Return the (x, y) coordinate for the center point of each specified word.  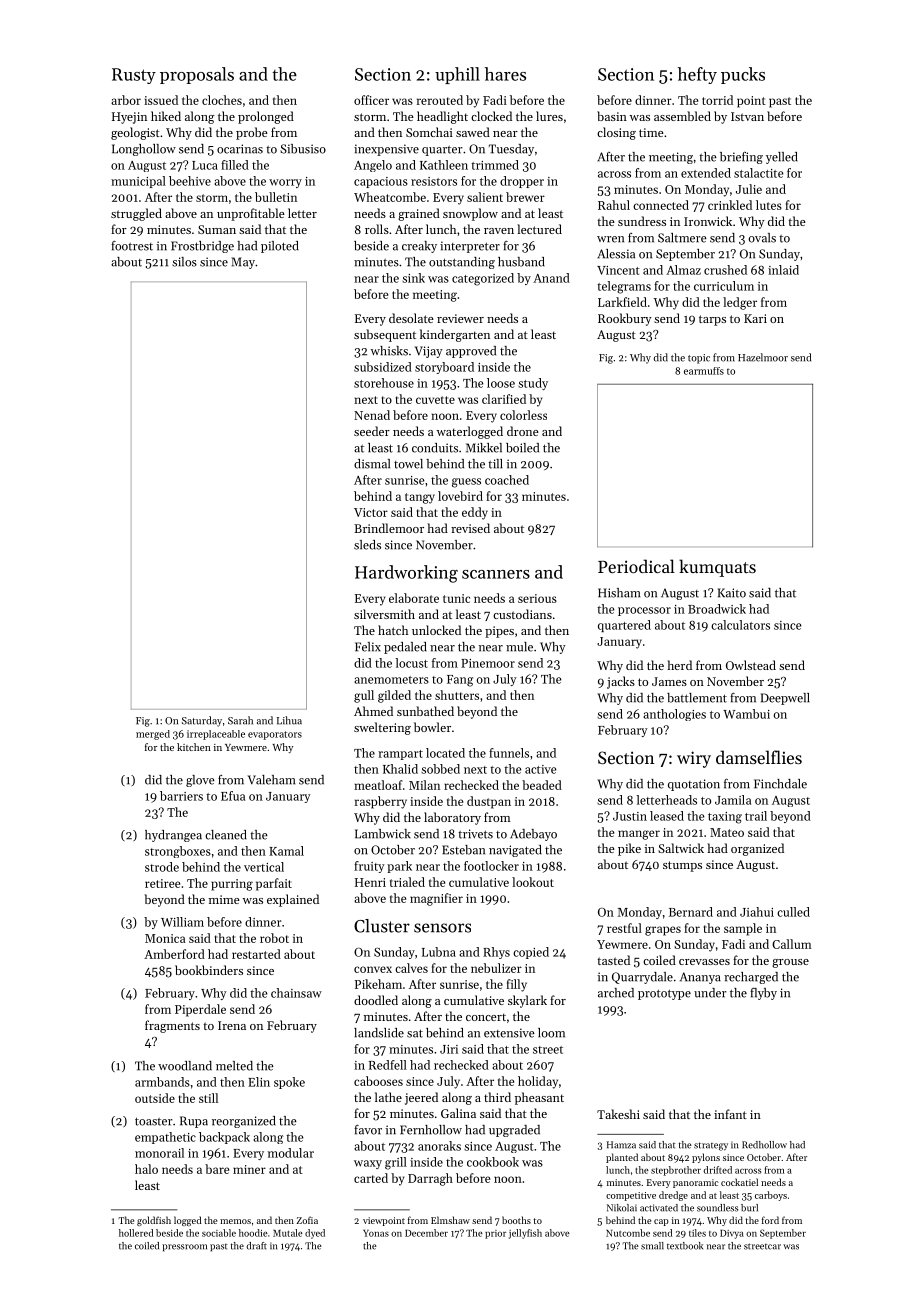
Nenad (372, 415)
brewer (525, 197)
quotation (694, 785)
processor (644, 611)
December (426, 1233)
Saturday (202, 721)
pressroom (184, 1248)
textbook (685, 1246)
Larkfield (622, 302)
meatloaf (378, 785)
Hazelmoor (763, 357)
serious (537, 598)
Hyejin (129, 118)
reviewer (460, 318)
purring (232, 885)
